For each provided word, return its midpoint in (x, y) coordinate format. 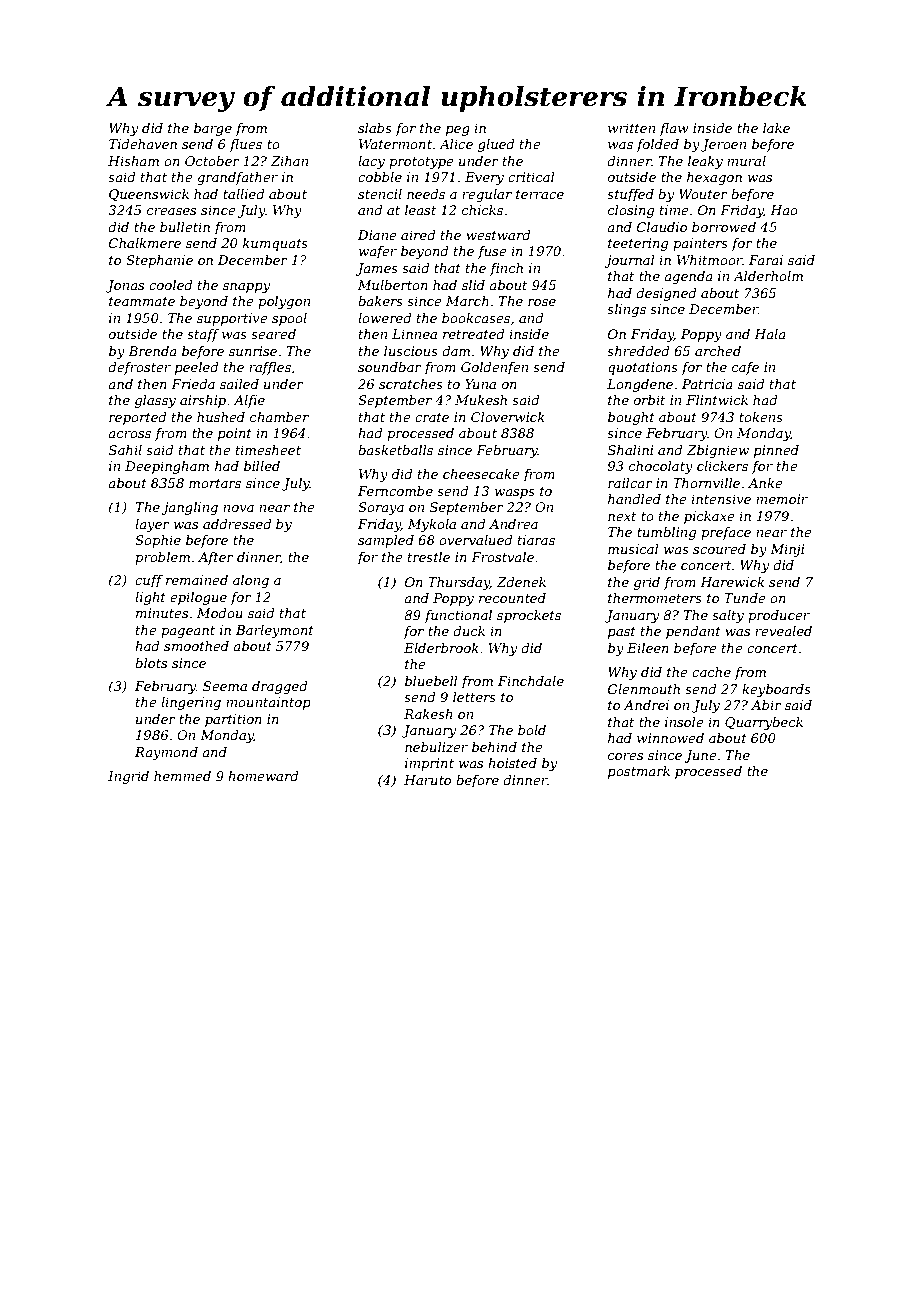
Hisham (133, 161)
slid (473, 285)
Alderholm (768, 276)
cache (711, 672)
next (622, 516)
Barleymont (275, 631)
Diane (377, 235)
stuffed (630, 195)
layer (152, 525)
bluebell (431, 681)
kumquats (275, 244)
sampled (386, 541)
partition (233, 720)
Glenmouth (644, 689)
